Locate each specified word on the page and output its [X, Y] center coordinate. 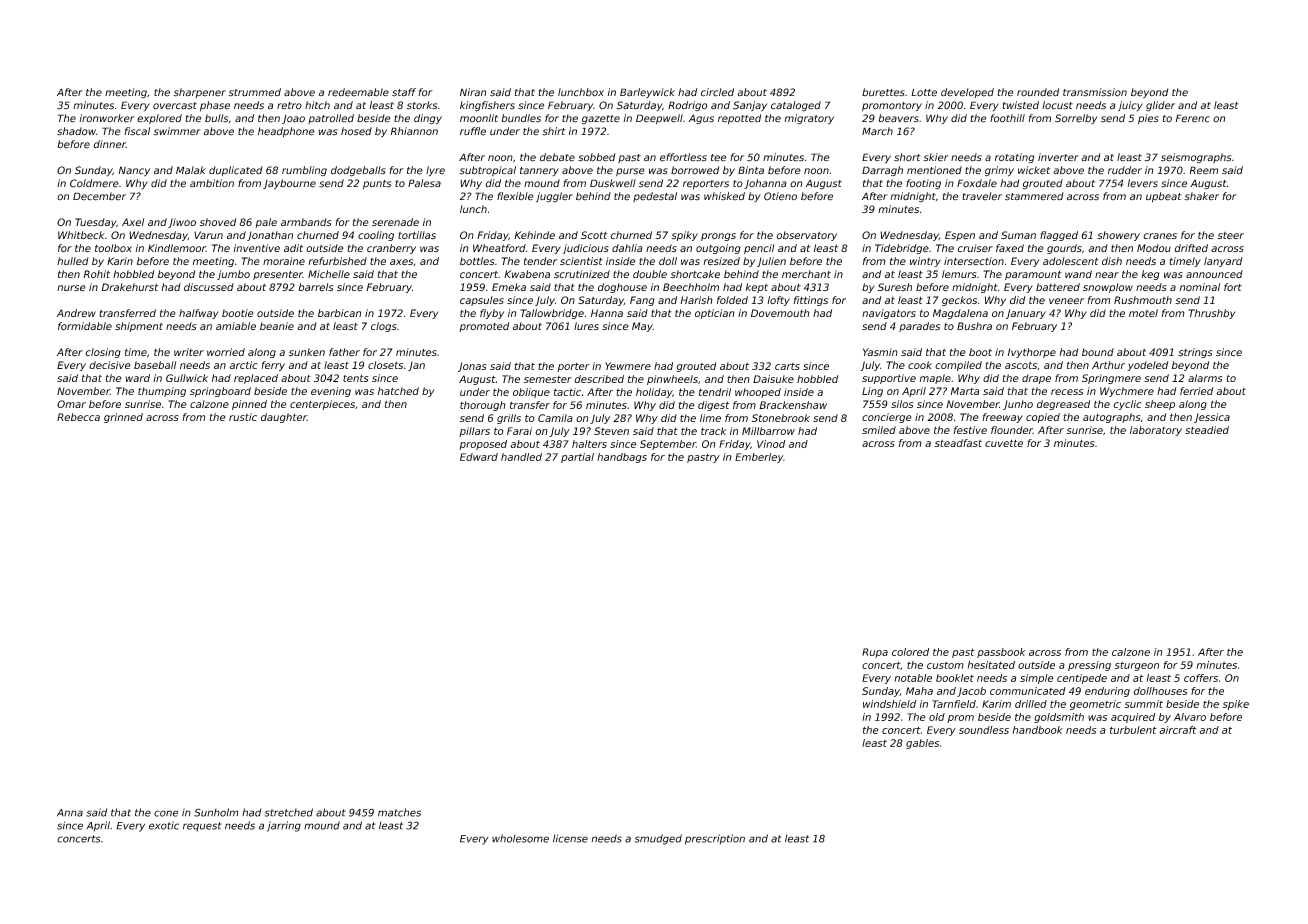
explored [159, 119]
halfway [199, 314]
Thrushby [1212, 314]
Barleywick [647, 93]
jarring [284, 826]
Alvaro [1190, 717]
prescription [715, 839]
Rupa [875, 653]
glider [1160, 106]
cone [166, 813]
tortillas [417, 235]
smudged [658, 839]
